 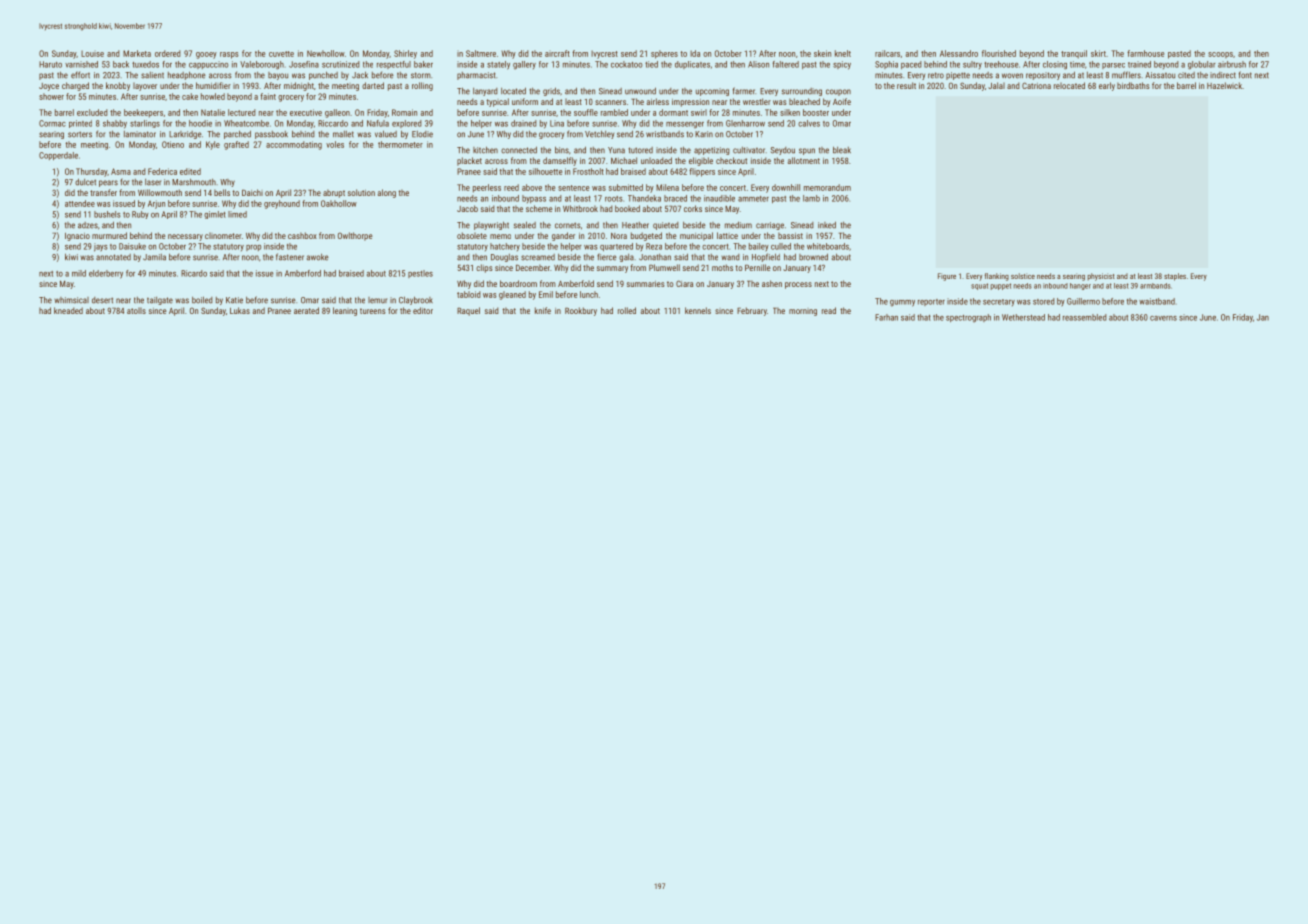 What do you see at coordinates (586, 112) in the screenshot?
I see `souffle` at bounding box center [586, 112].
